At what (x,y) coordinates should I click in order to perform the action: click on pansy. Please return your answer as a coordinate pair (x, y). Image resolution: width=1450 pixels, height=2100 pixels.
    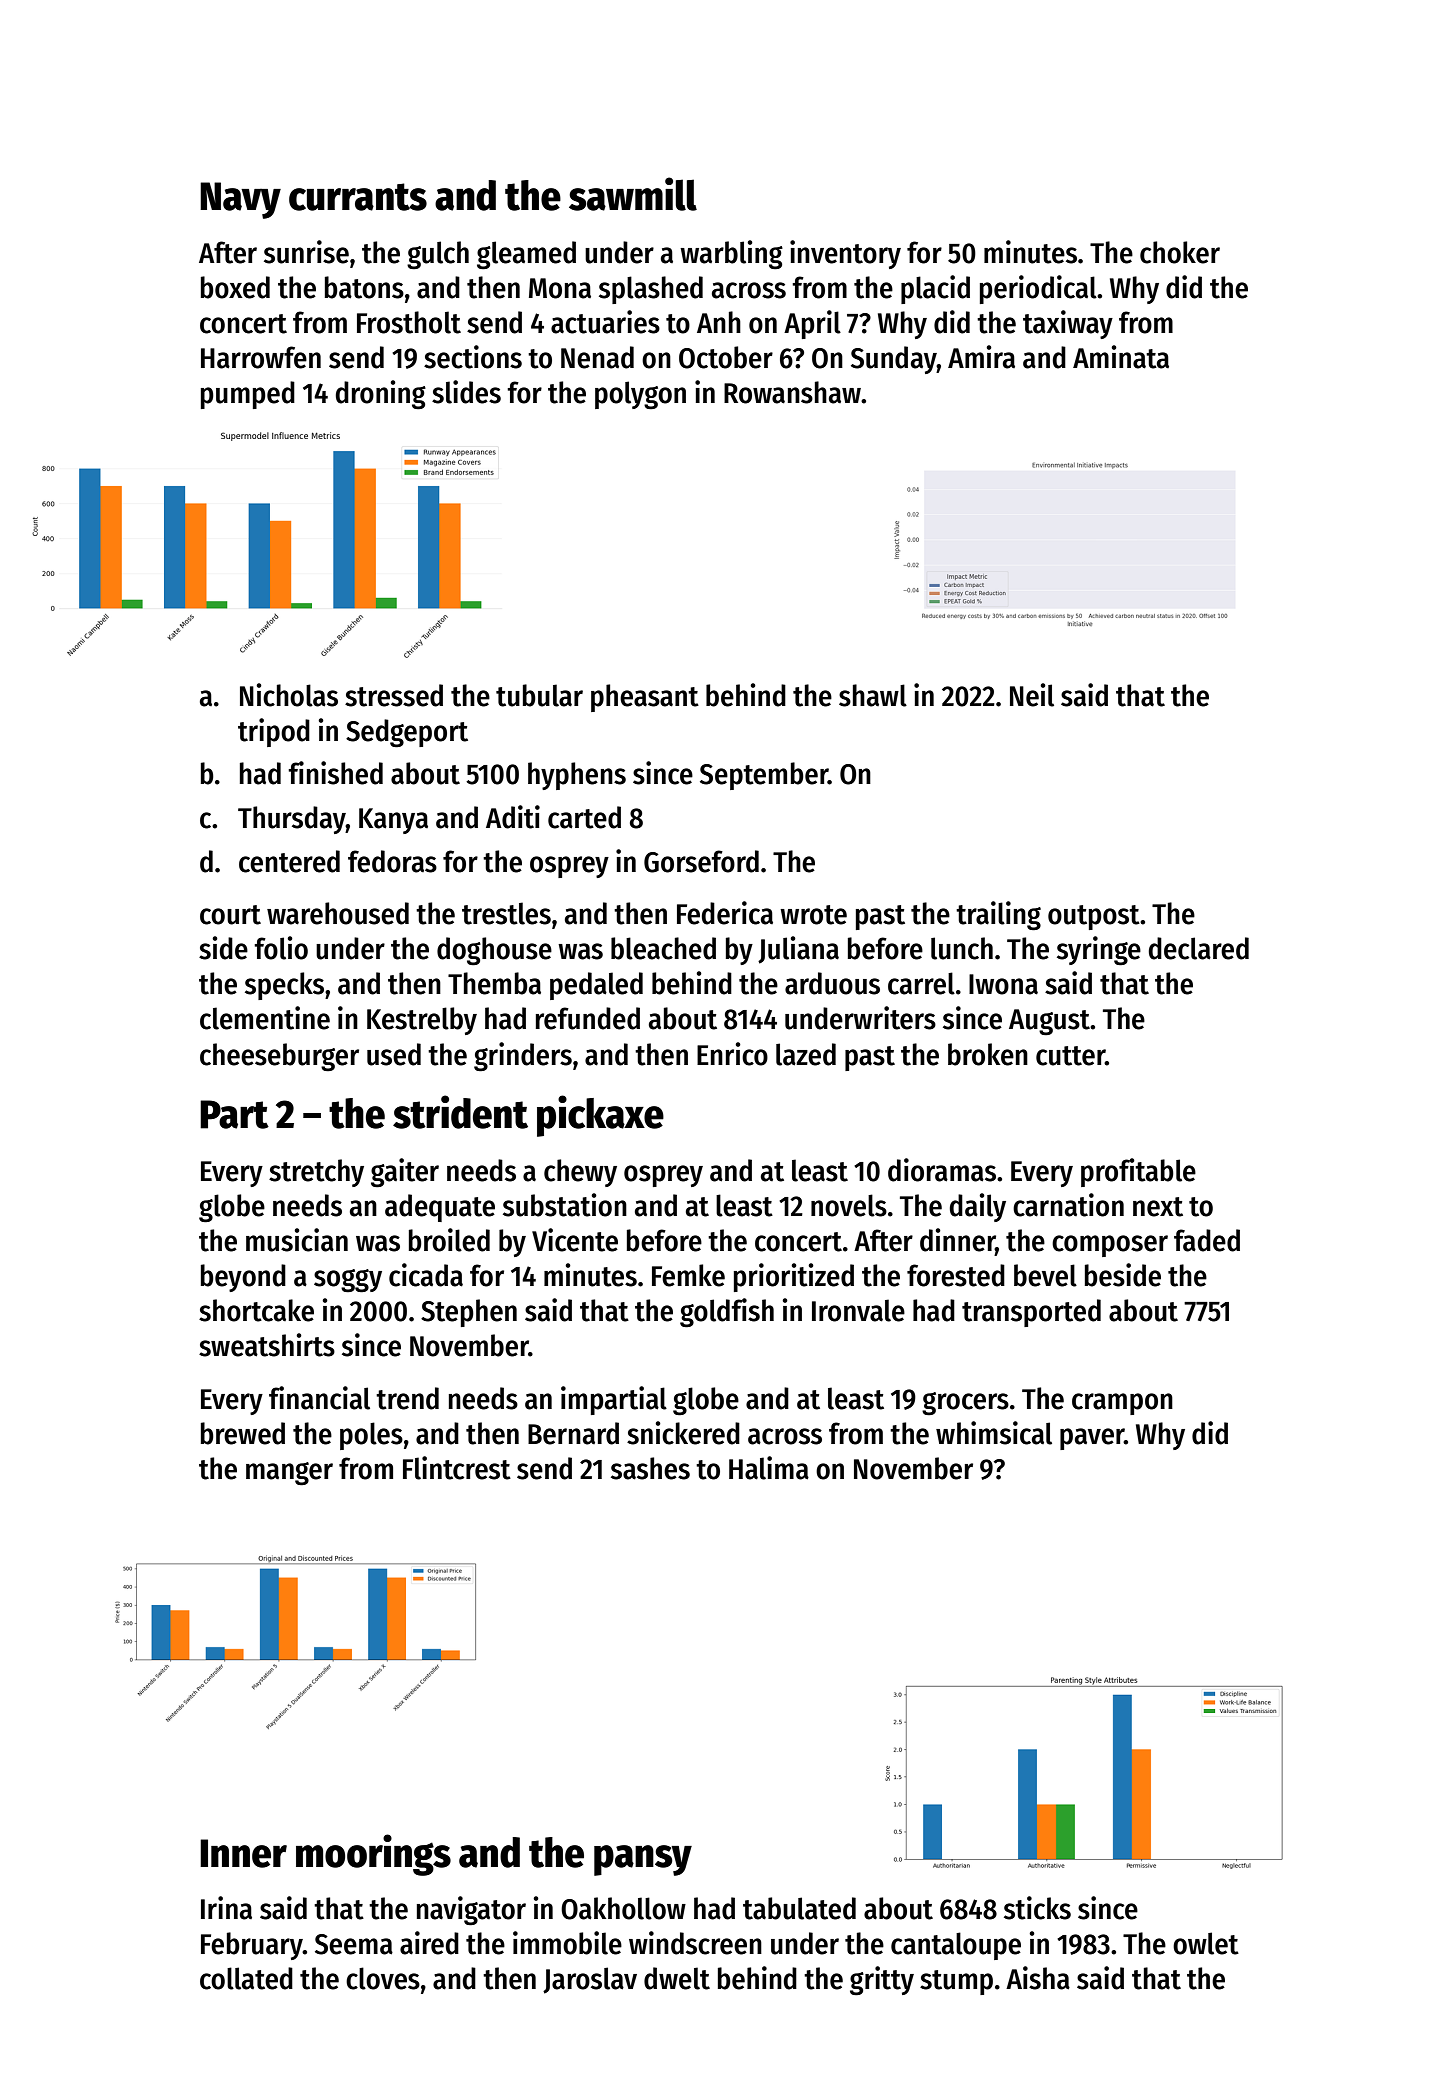
    Looking at the image, I should click on (643, 1860).
